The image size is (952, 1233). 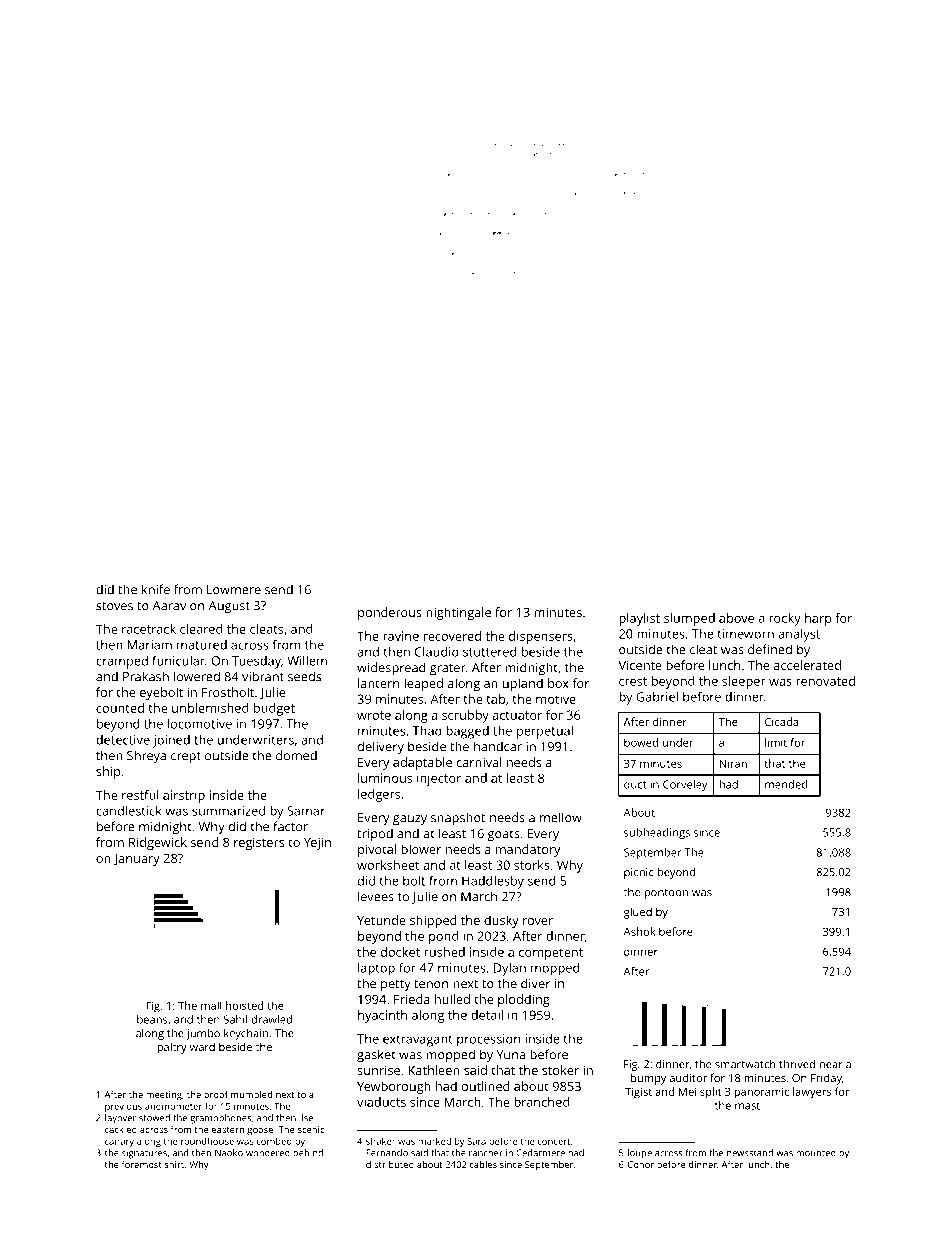 What do you see at coordinates (174, 1164) in the image?
I see `shirt` at bounding box center [174, 1164].
